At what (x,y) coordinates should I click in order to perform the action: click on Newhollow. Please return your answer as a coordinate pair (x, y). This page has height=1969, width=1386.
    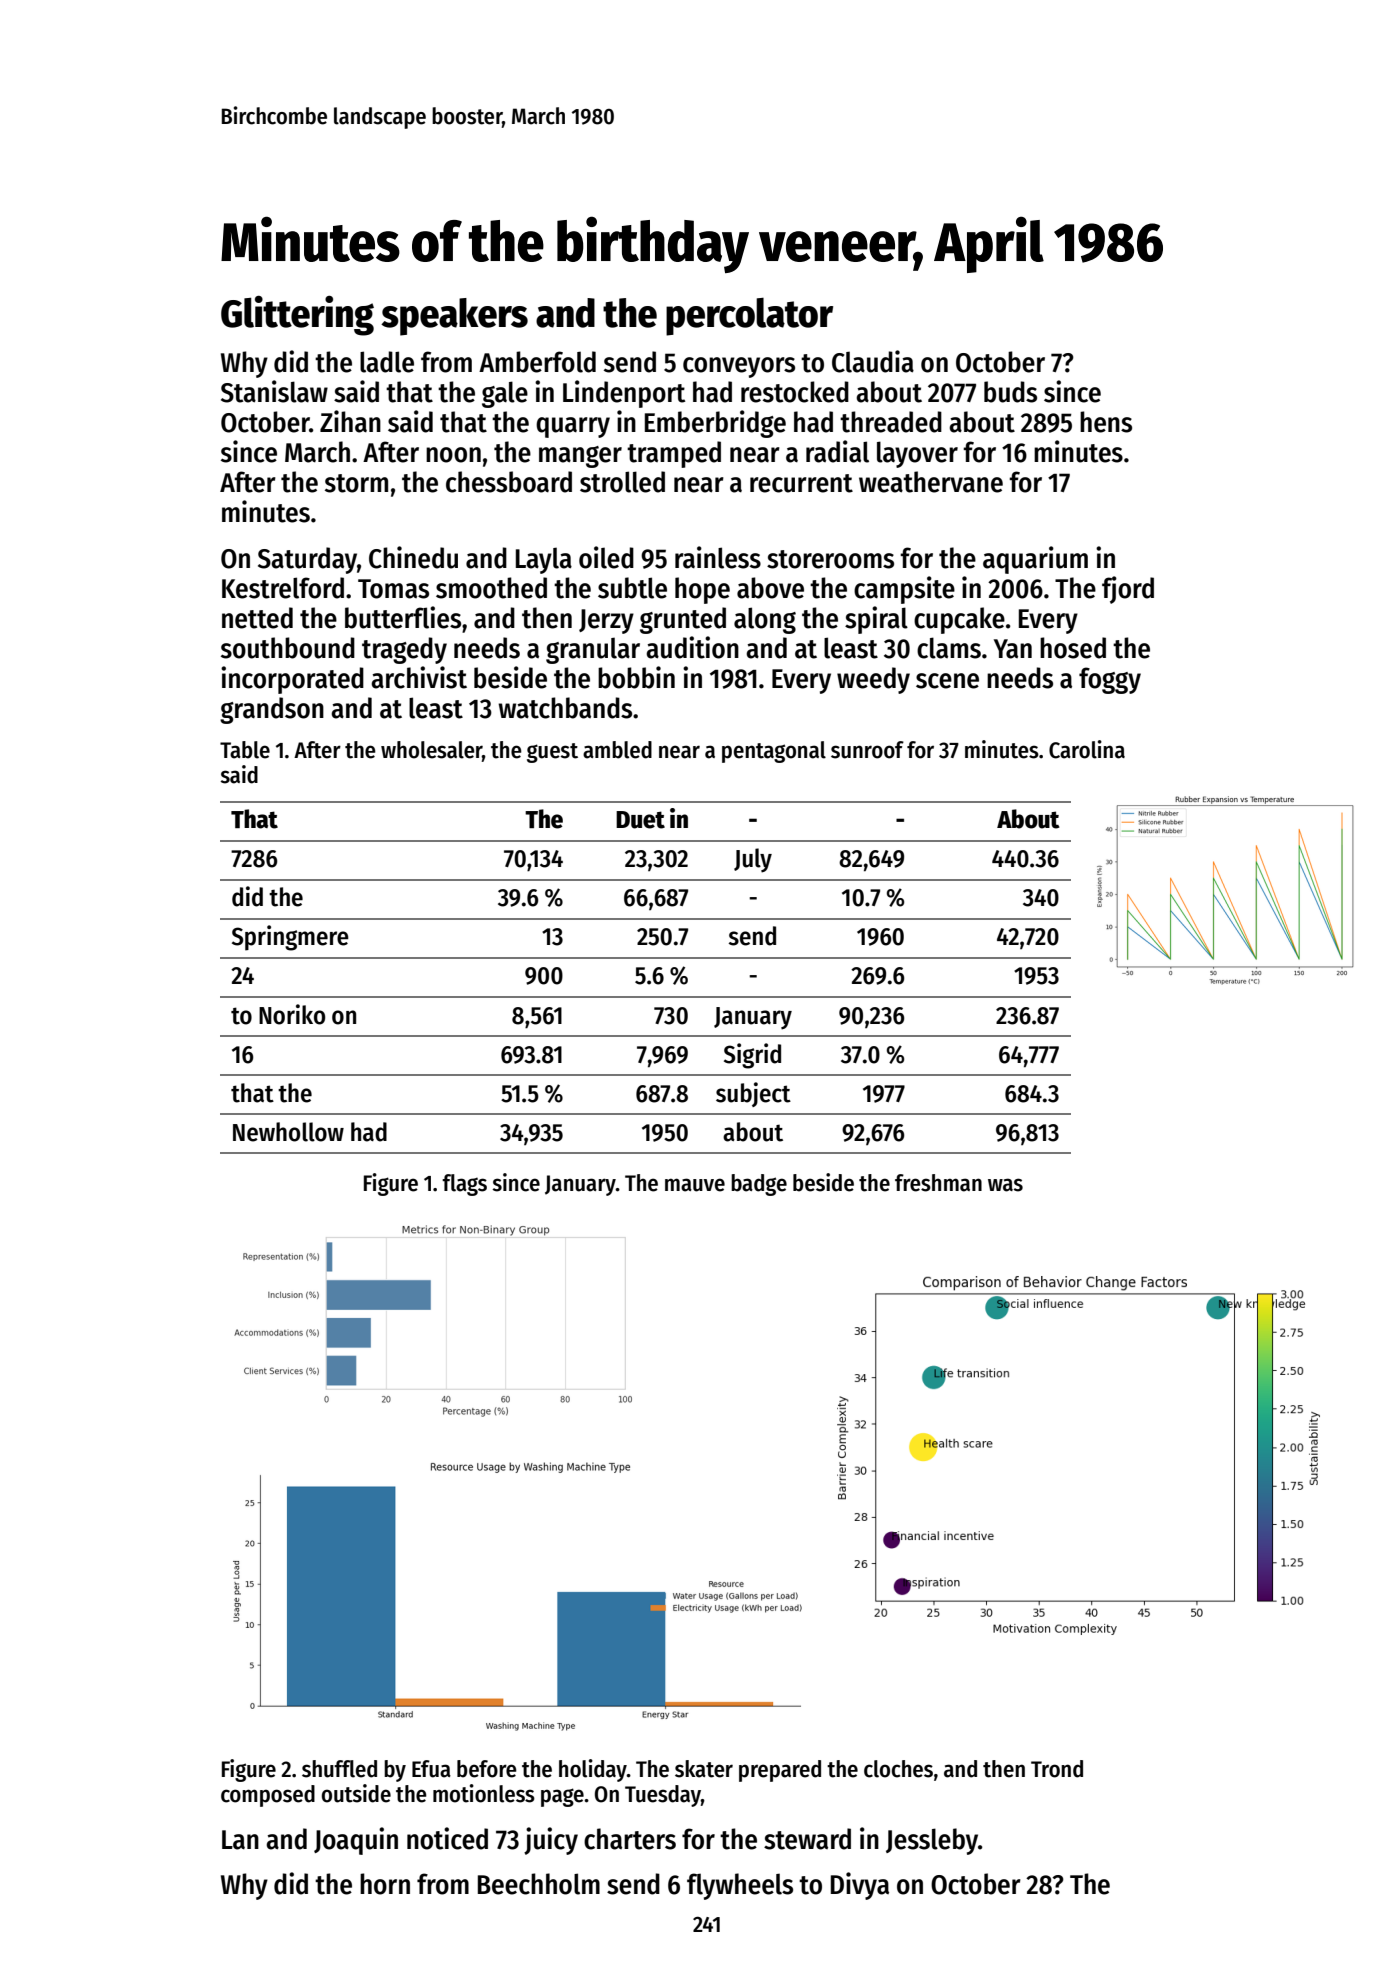
    Looking at the image, I should click on (288, 1132).
